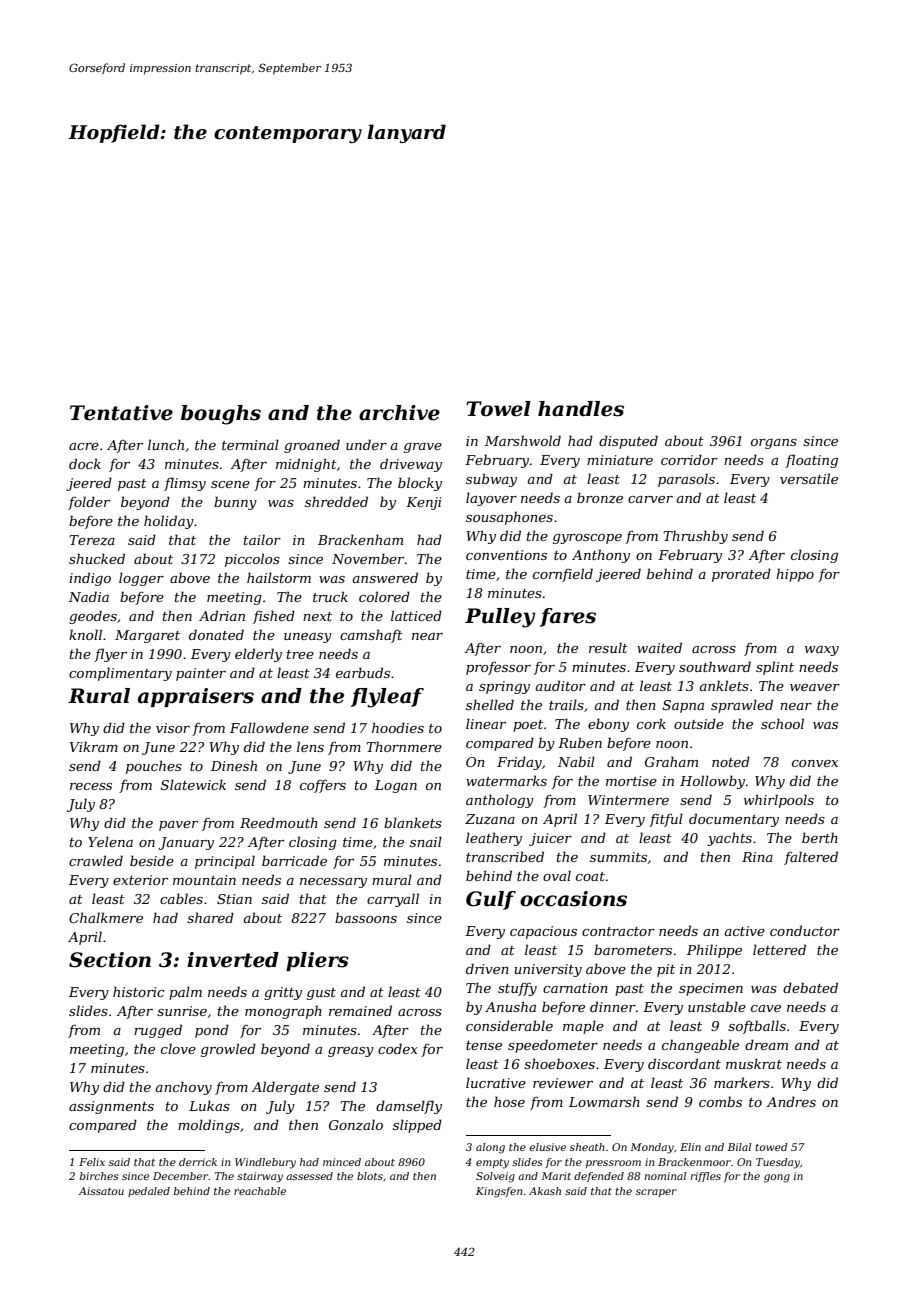 This document has width=908, height=1316. Describe the element at coordinates (694, 1162) in the document. I see `Brackenmoor` at that location.
